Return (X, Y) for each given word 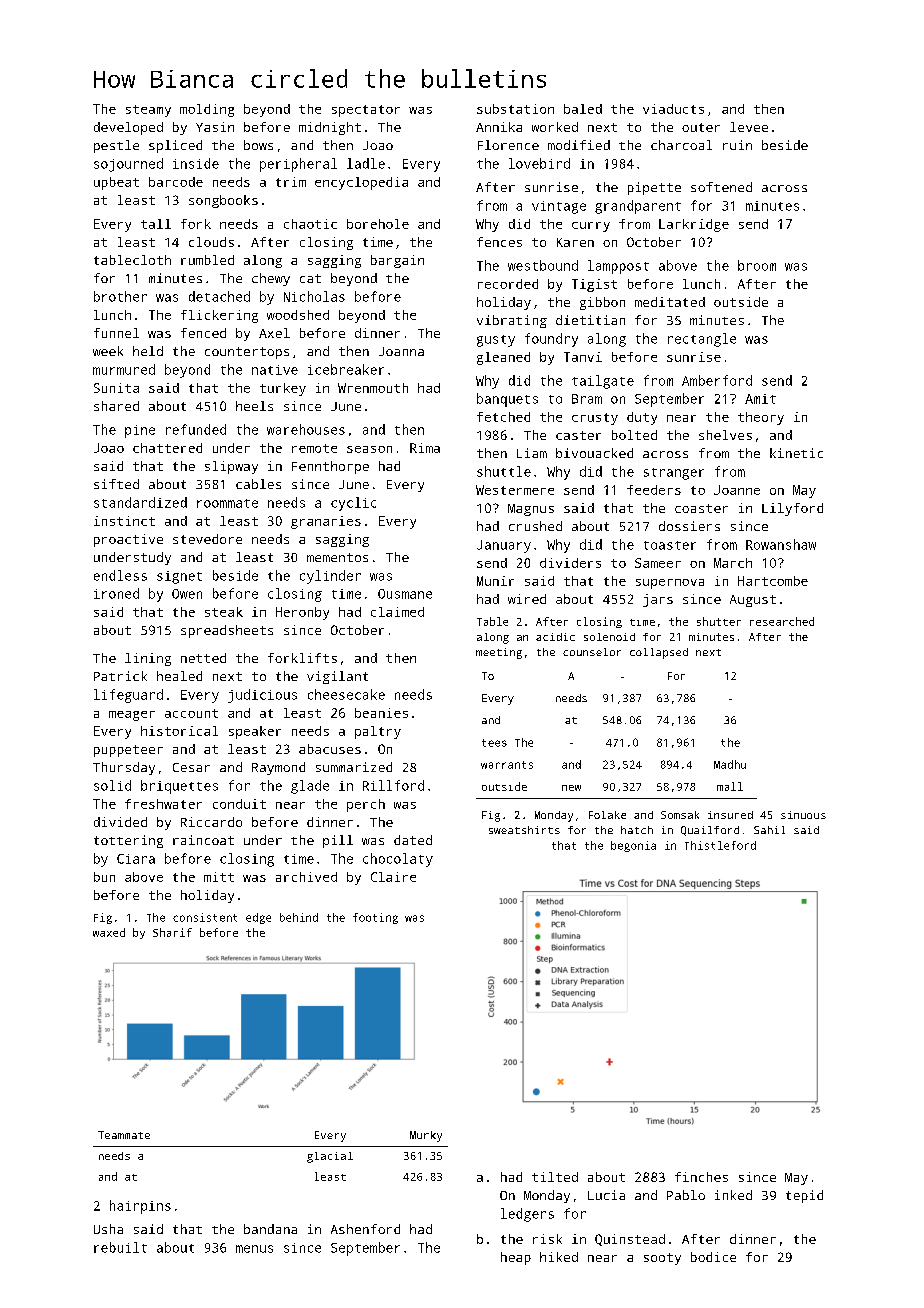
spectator (366, 111)
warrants (507, 765)
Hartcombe (773, 581)
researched (782, 621)
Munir (495, 581)
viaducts (673, 109)
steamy (148, 111)
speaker (255, 732)
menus (254, 1249)
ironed (116, 593)
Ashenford (365, 1229)
